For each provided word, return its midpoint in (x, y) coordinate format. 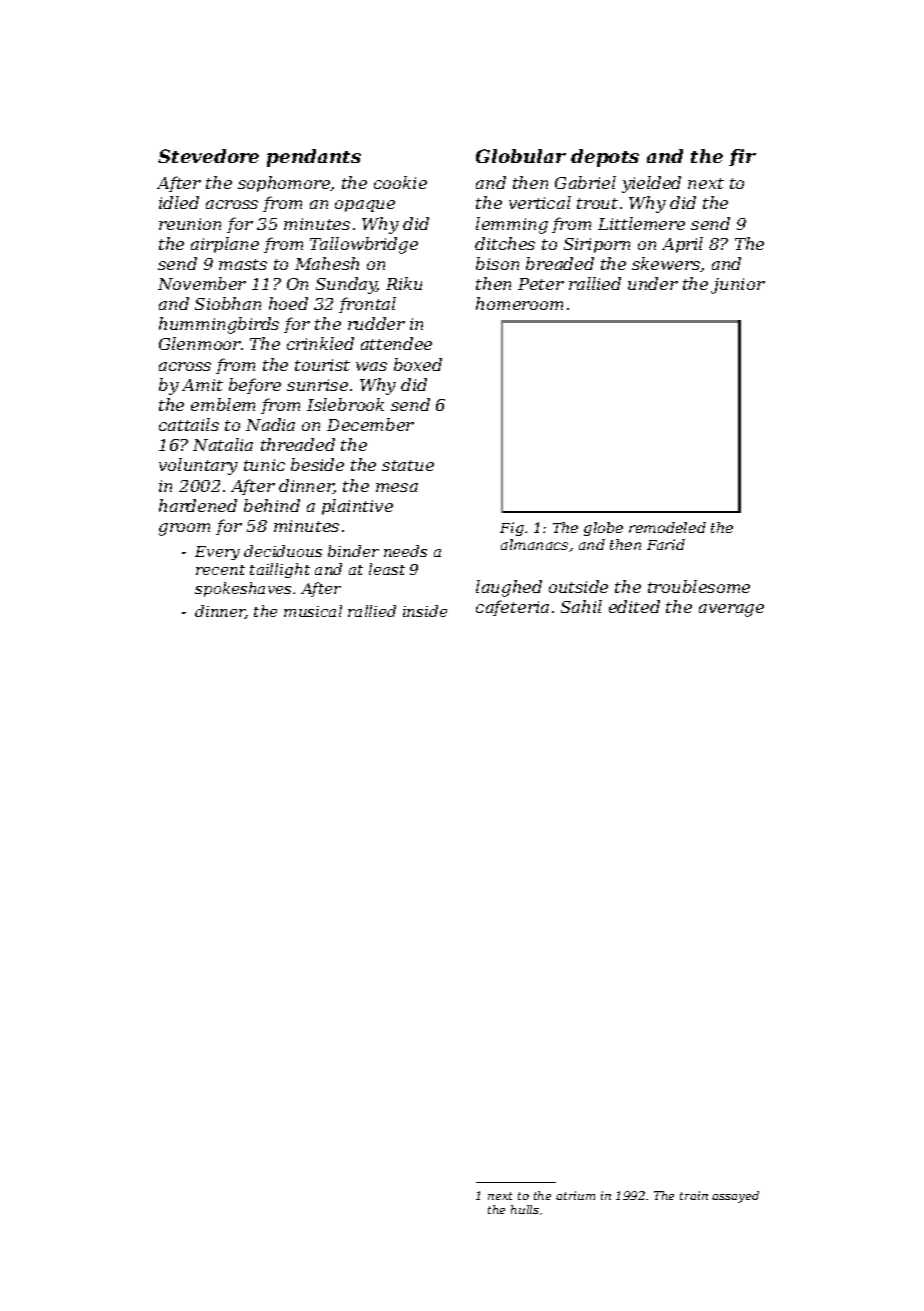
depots (605, 158)
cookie (400, 182)
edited (634, 606)
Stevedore (208, 156)
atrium (575, 1195)
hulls (525, 1209)
